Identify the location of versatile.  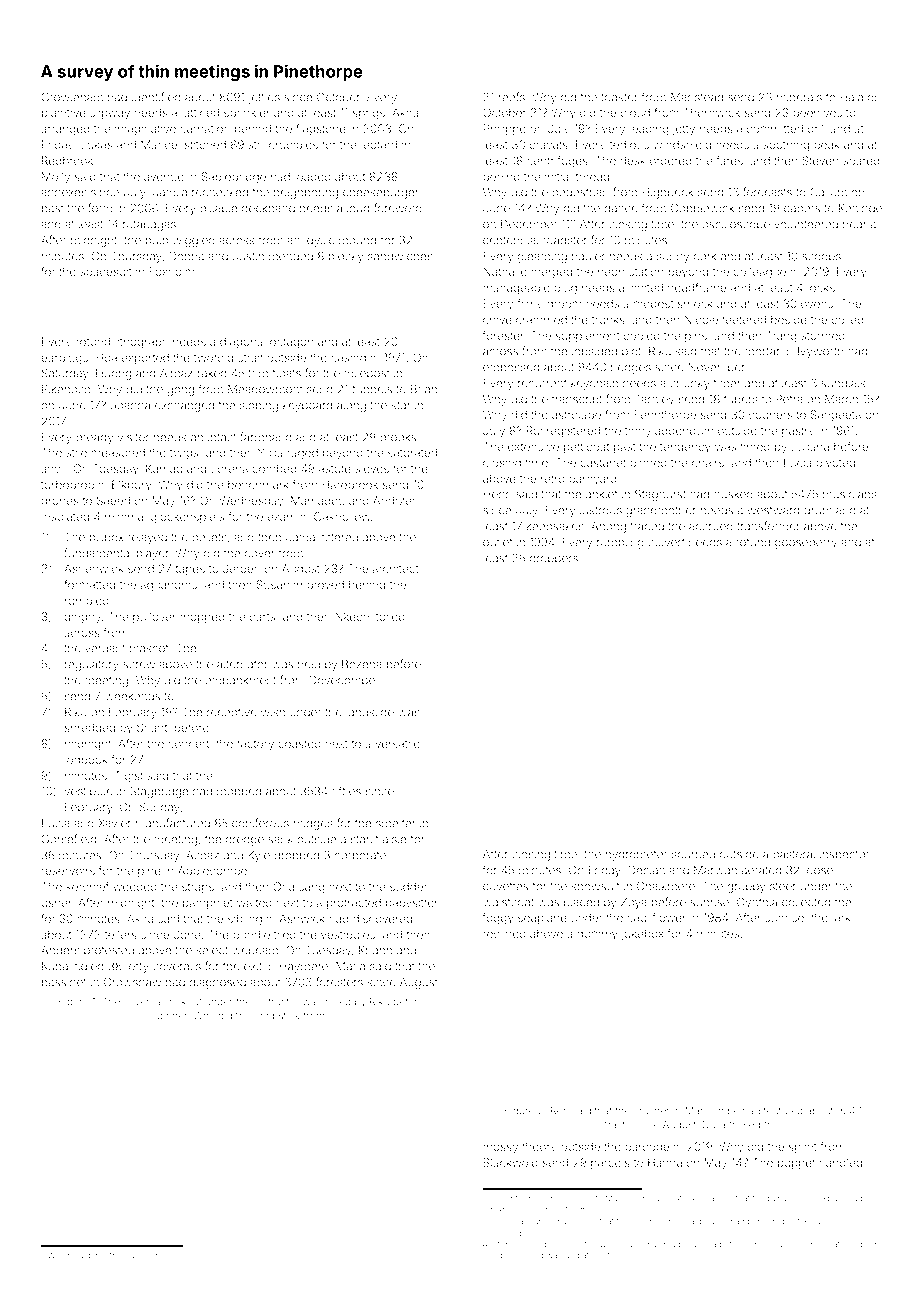
(397, 743).
